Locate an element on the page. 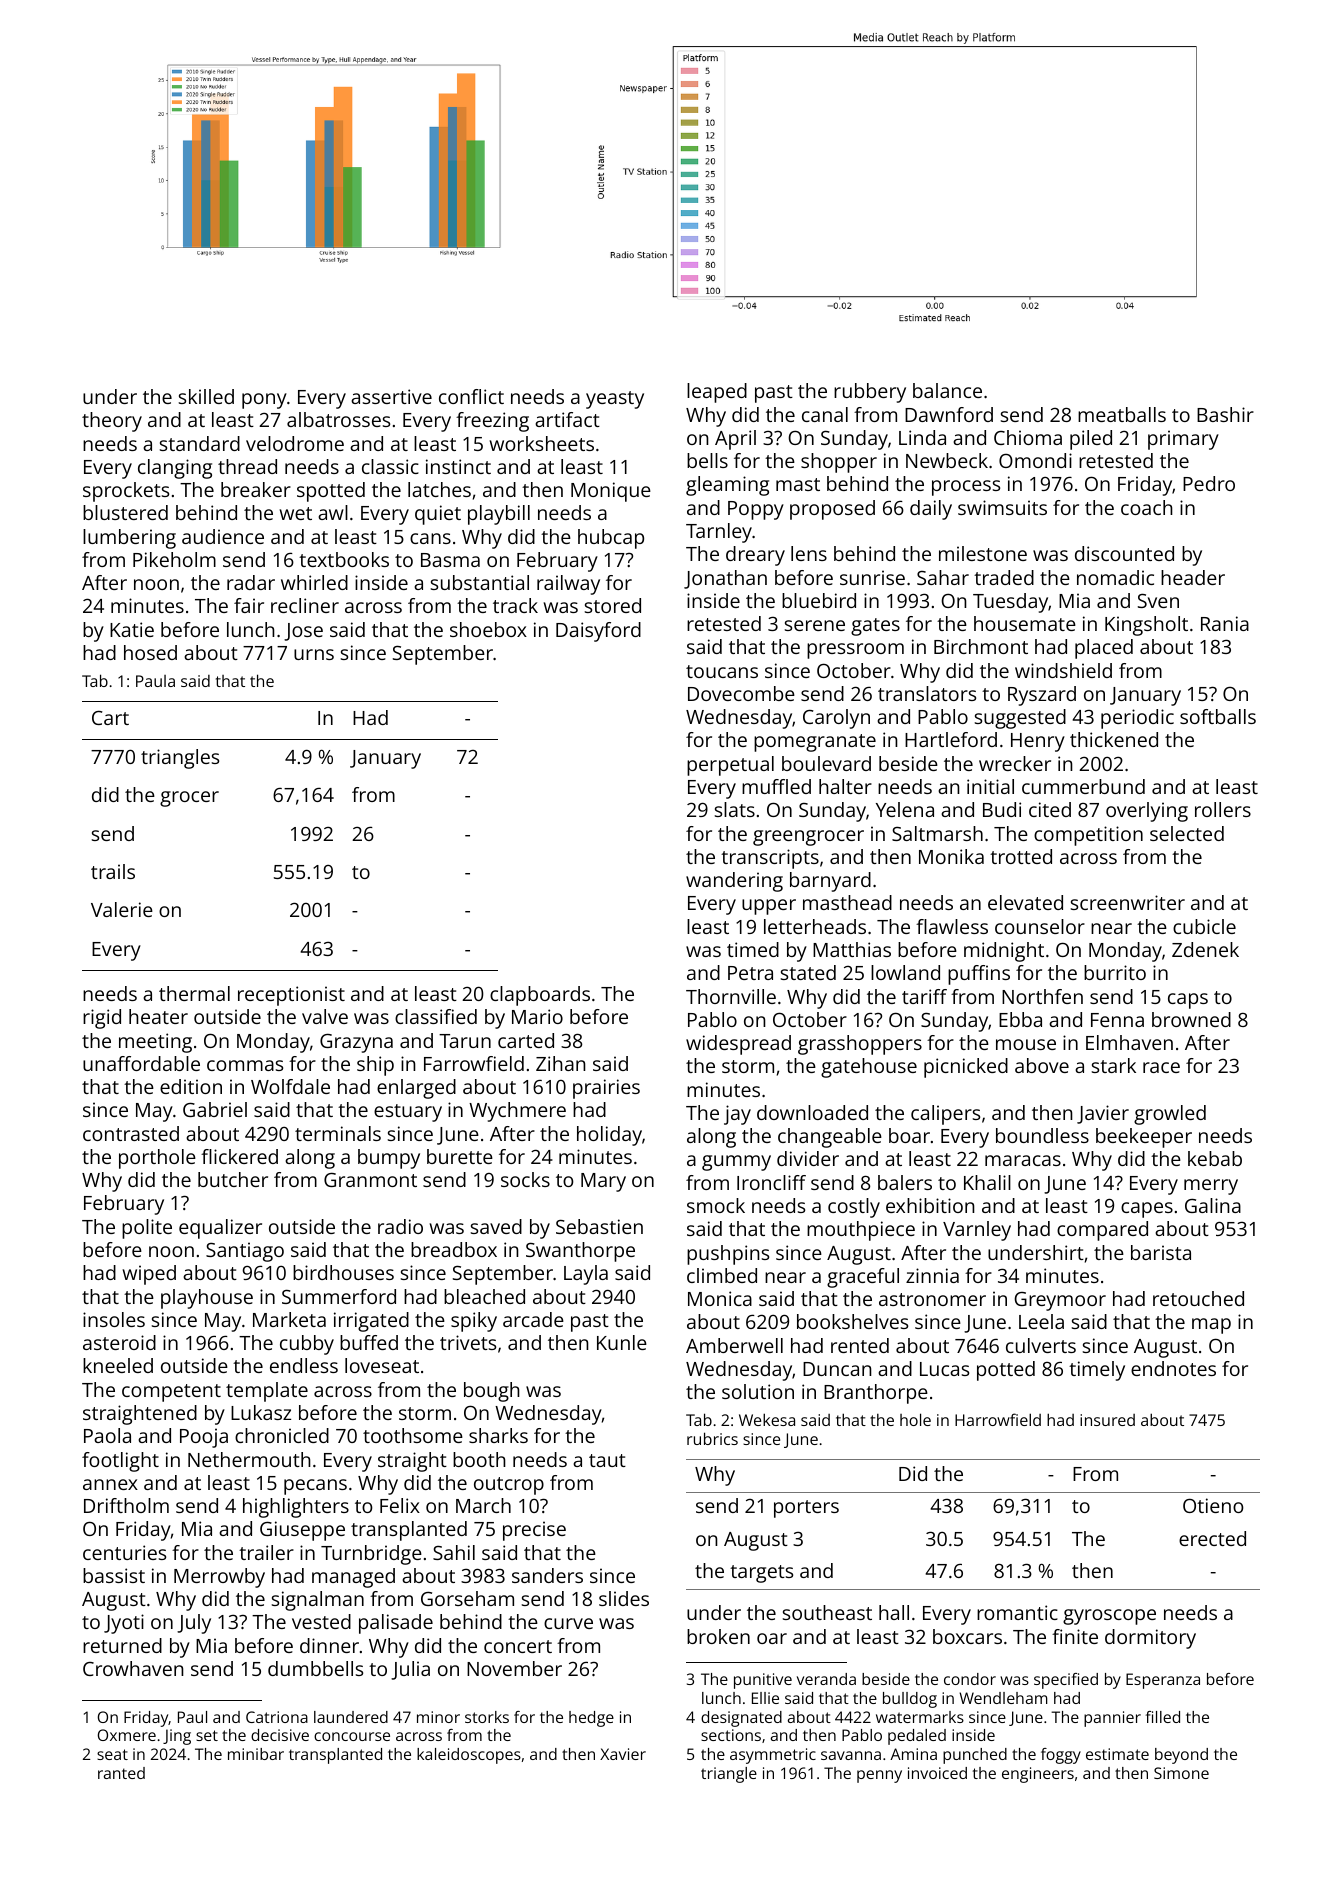 This document has height=1898, width=1342. costly is located at coordinates (854, 1208).
